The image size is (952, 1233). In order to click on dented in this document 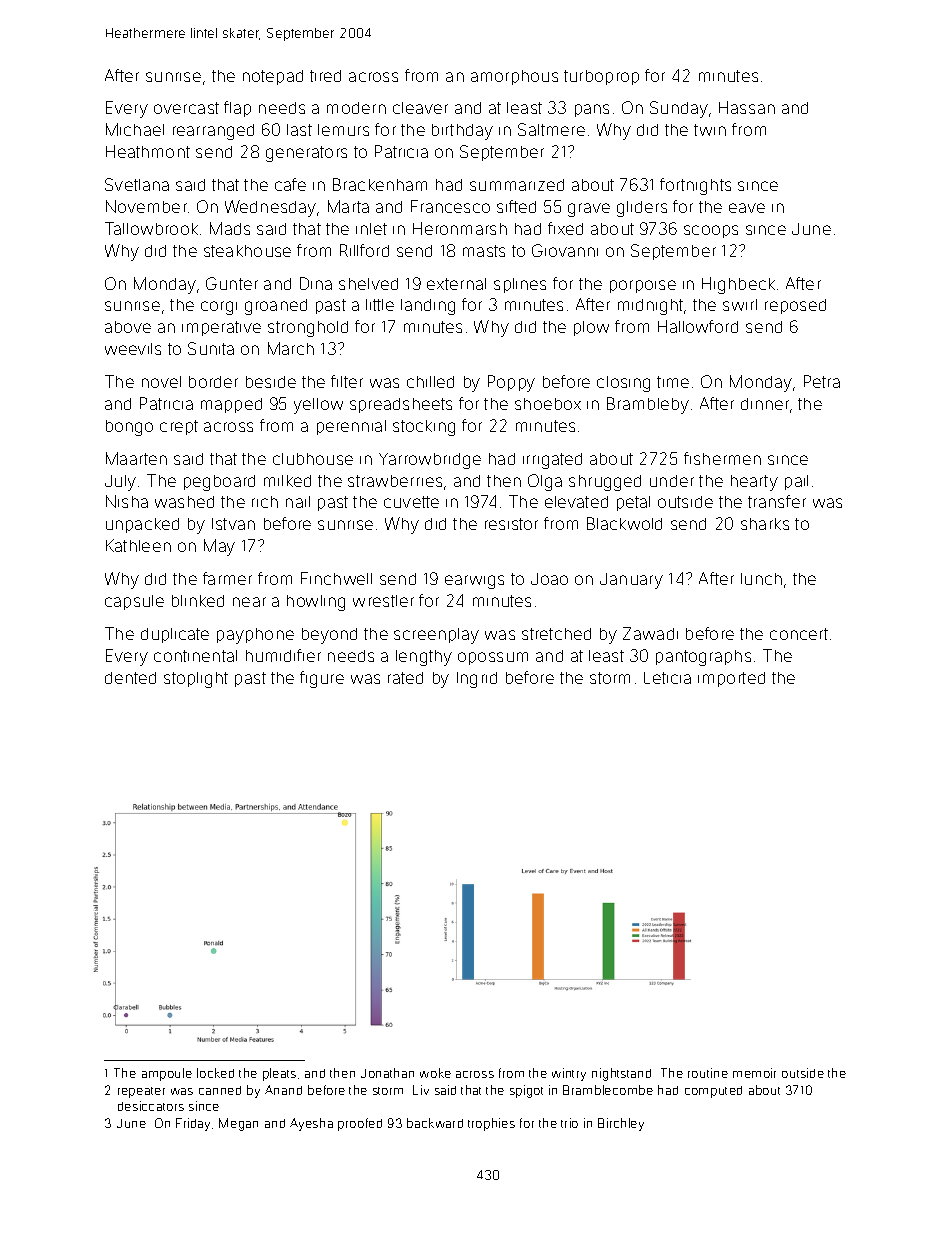, I will do `click(130, 678)`.
